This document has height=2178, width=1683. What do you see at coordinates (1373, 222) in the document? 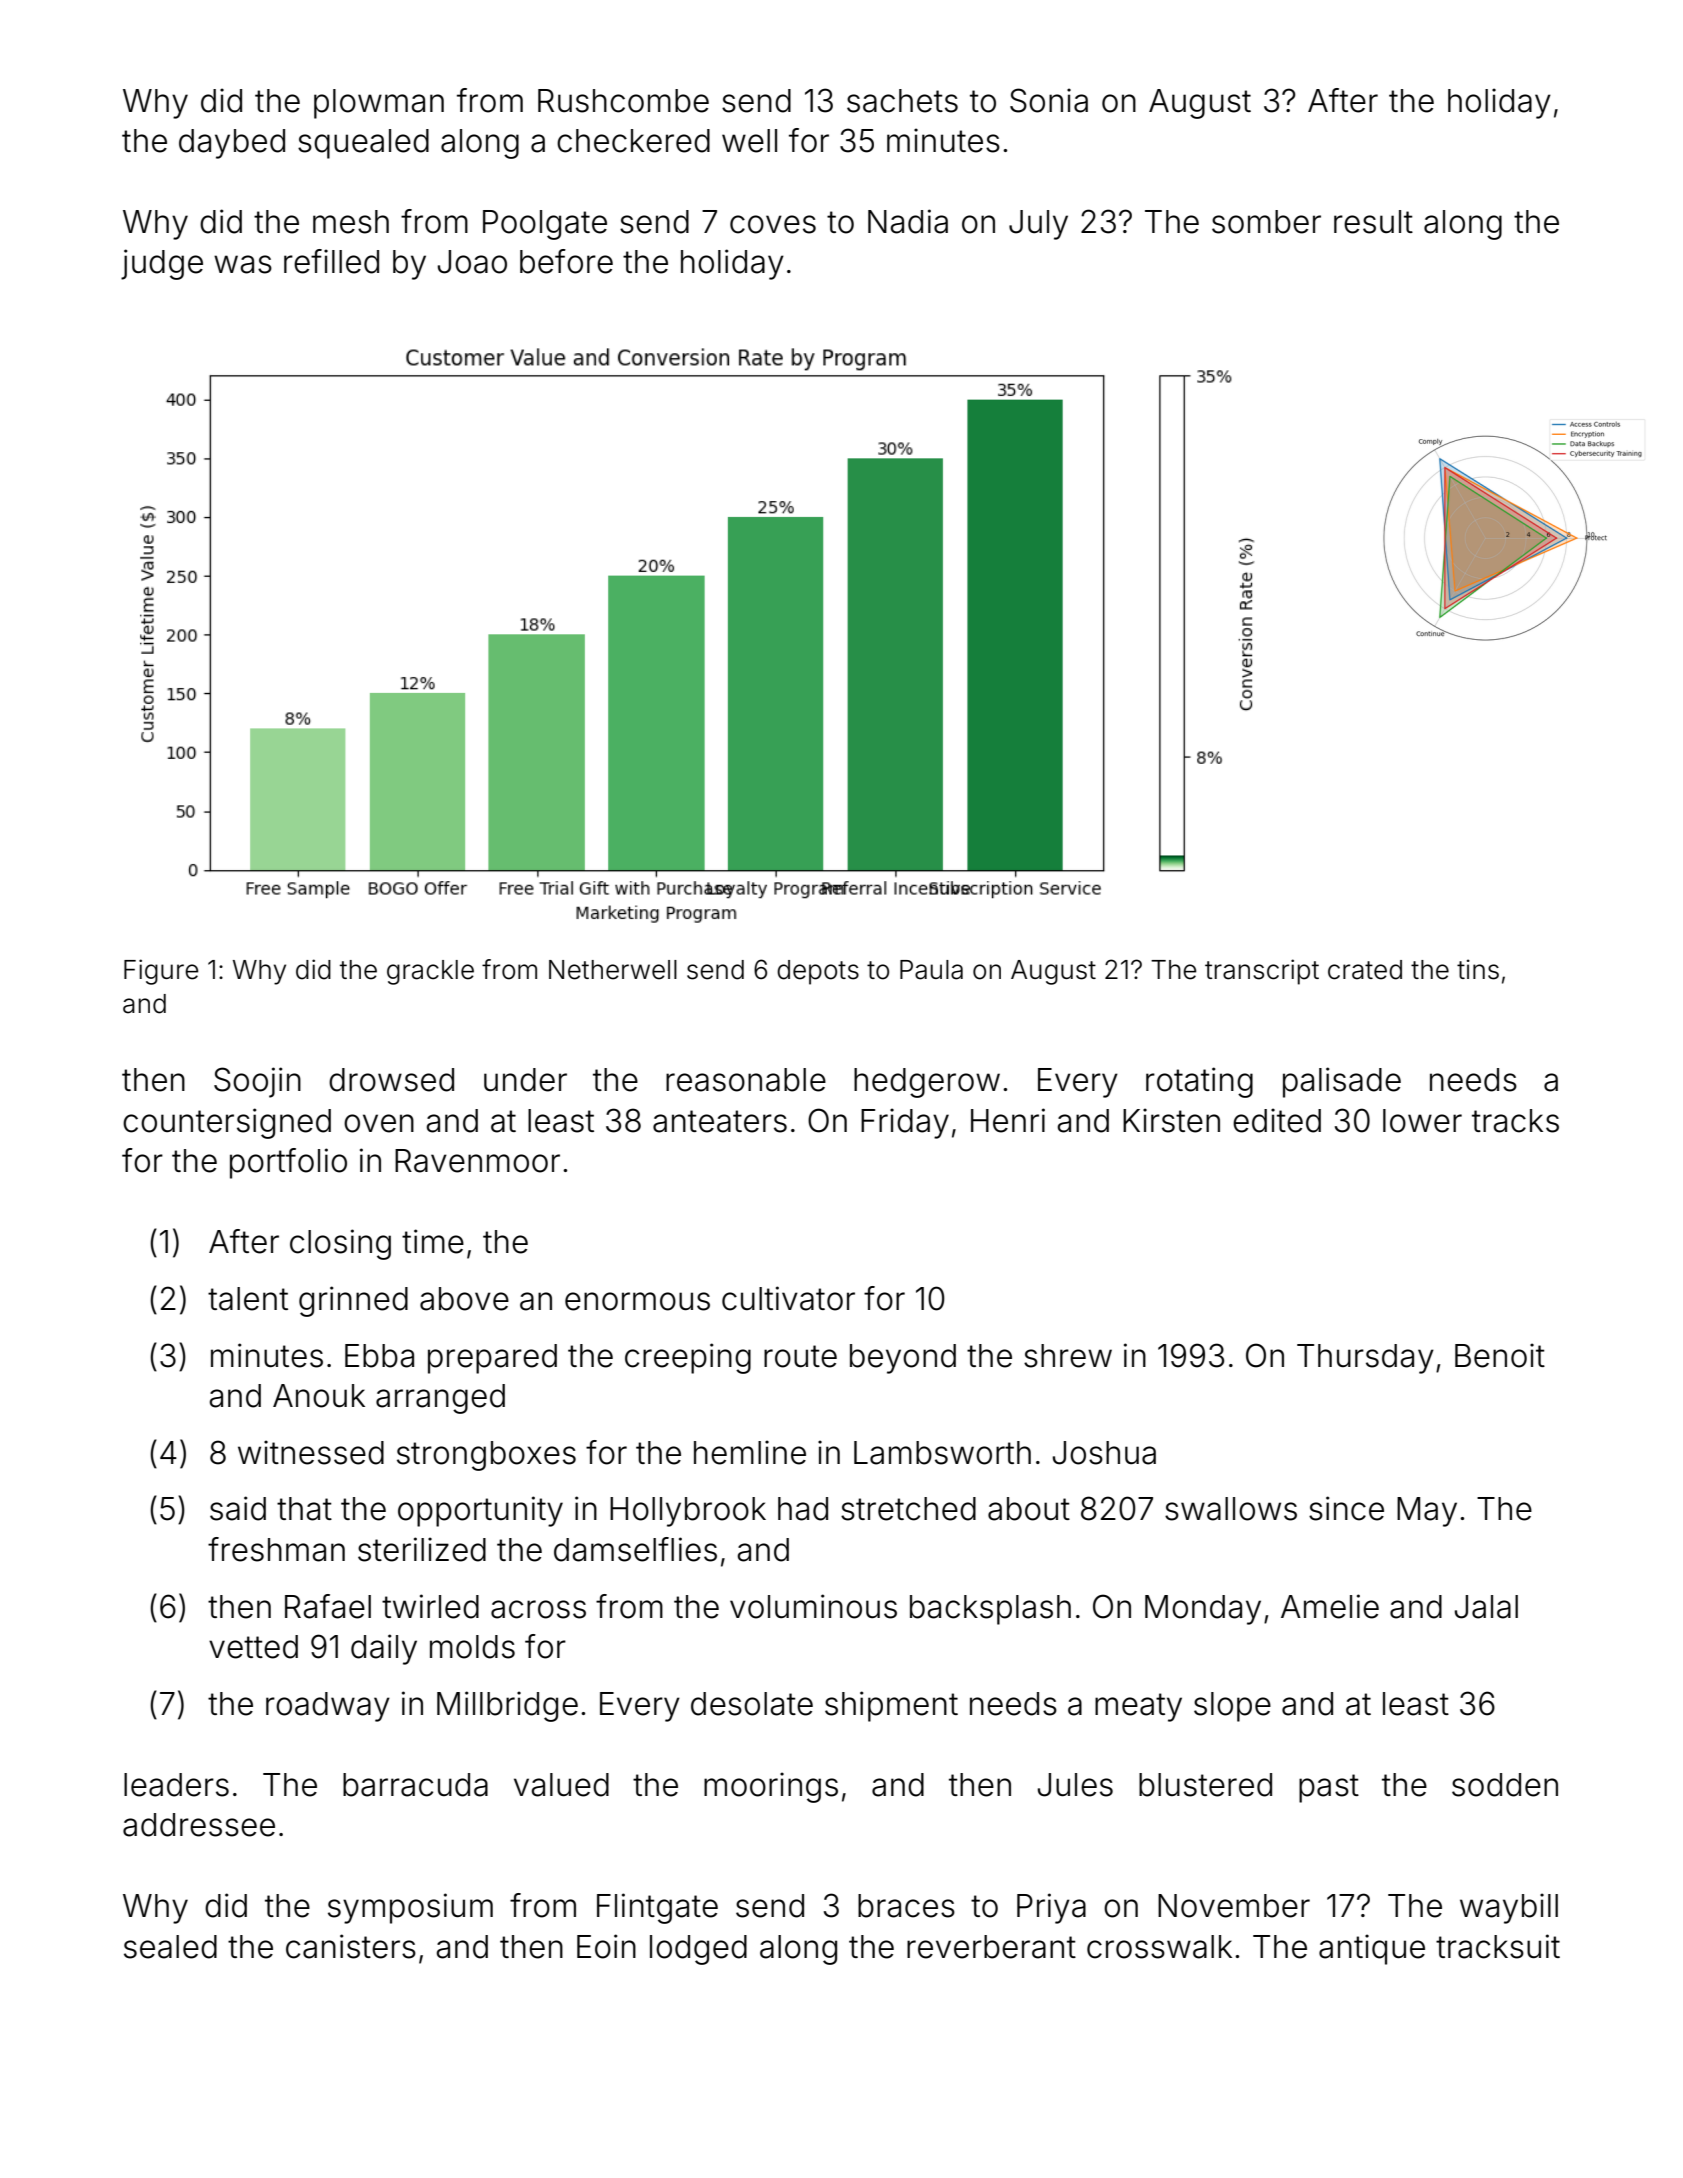
I see `result` at bounding box center [1373, 222].
